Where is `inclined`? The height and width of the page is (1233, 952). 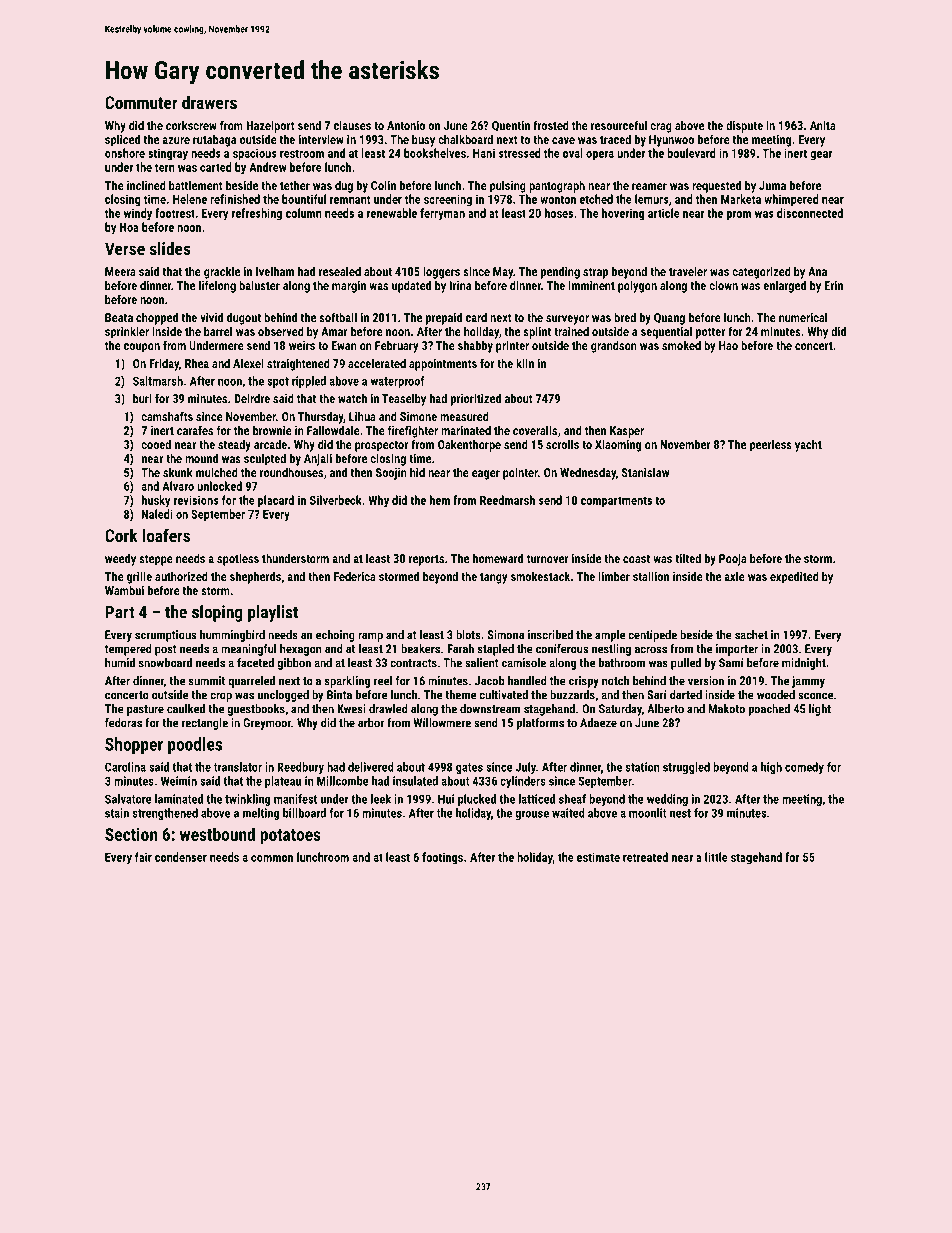
inclined is located at coordinates (146, 185).
